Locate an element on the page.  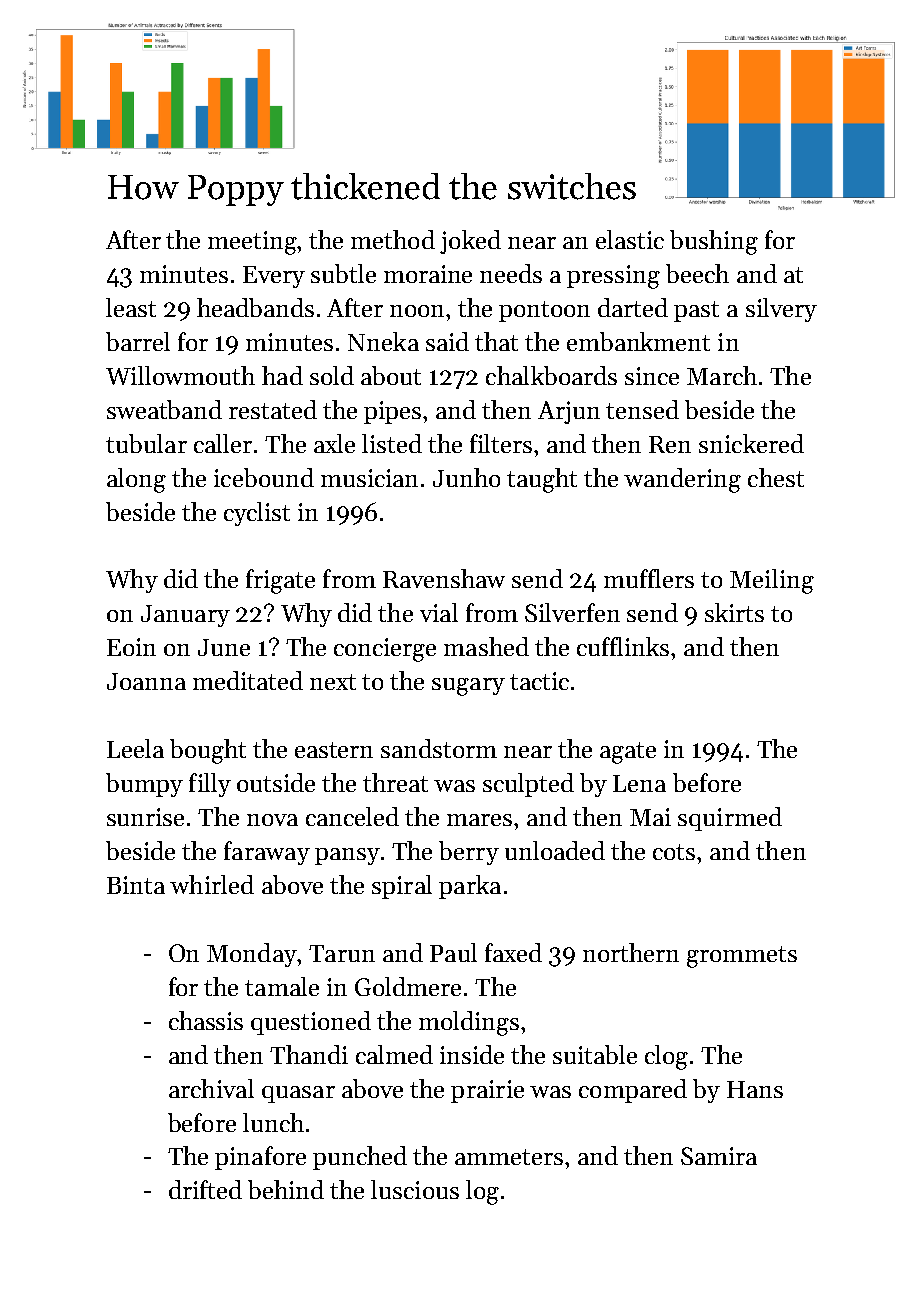
outside is located at coordinates (276, 782).
